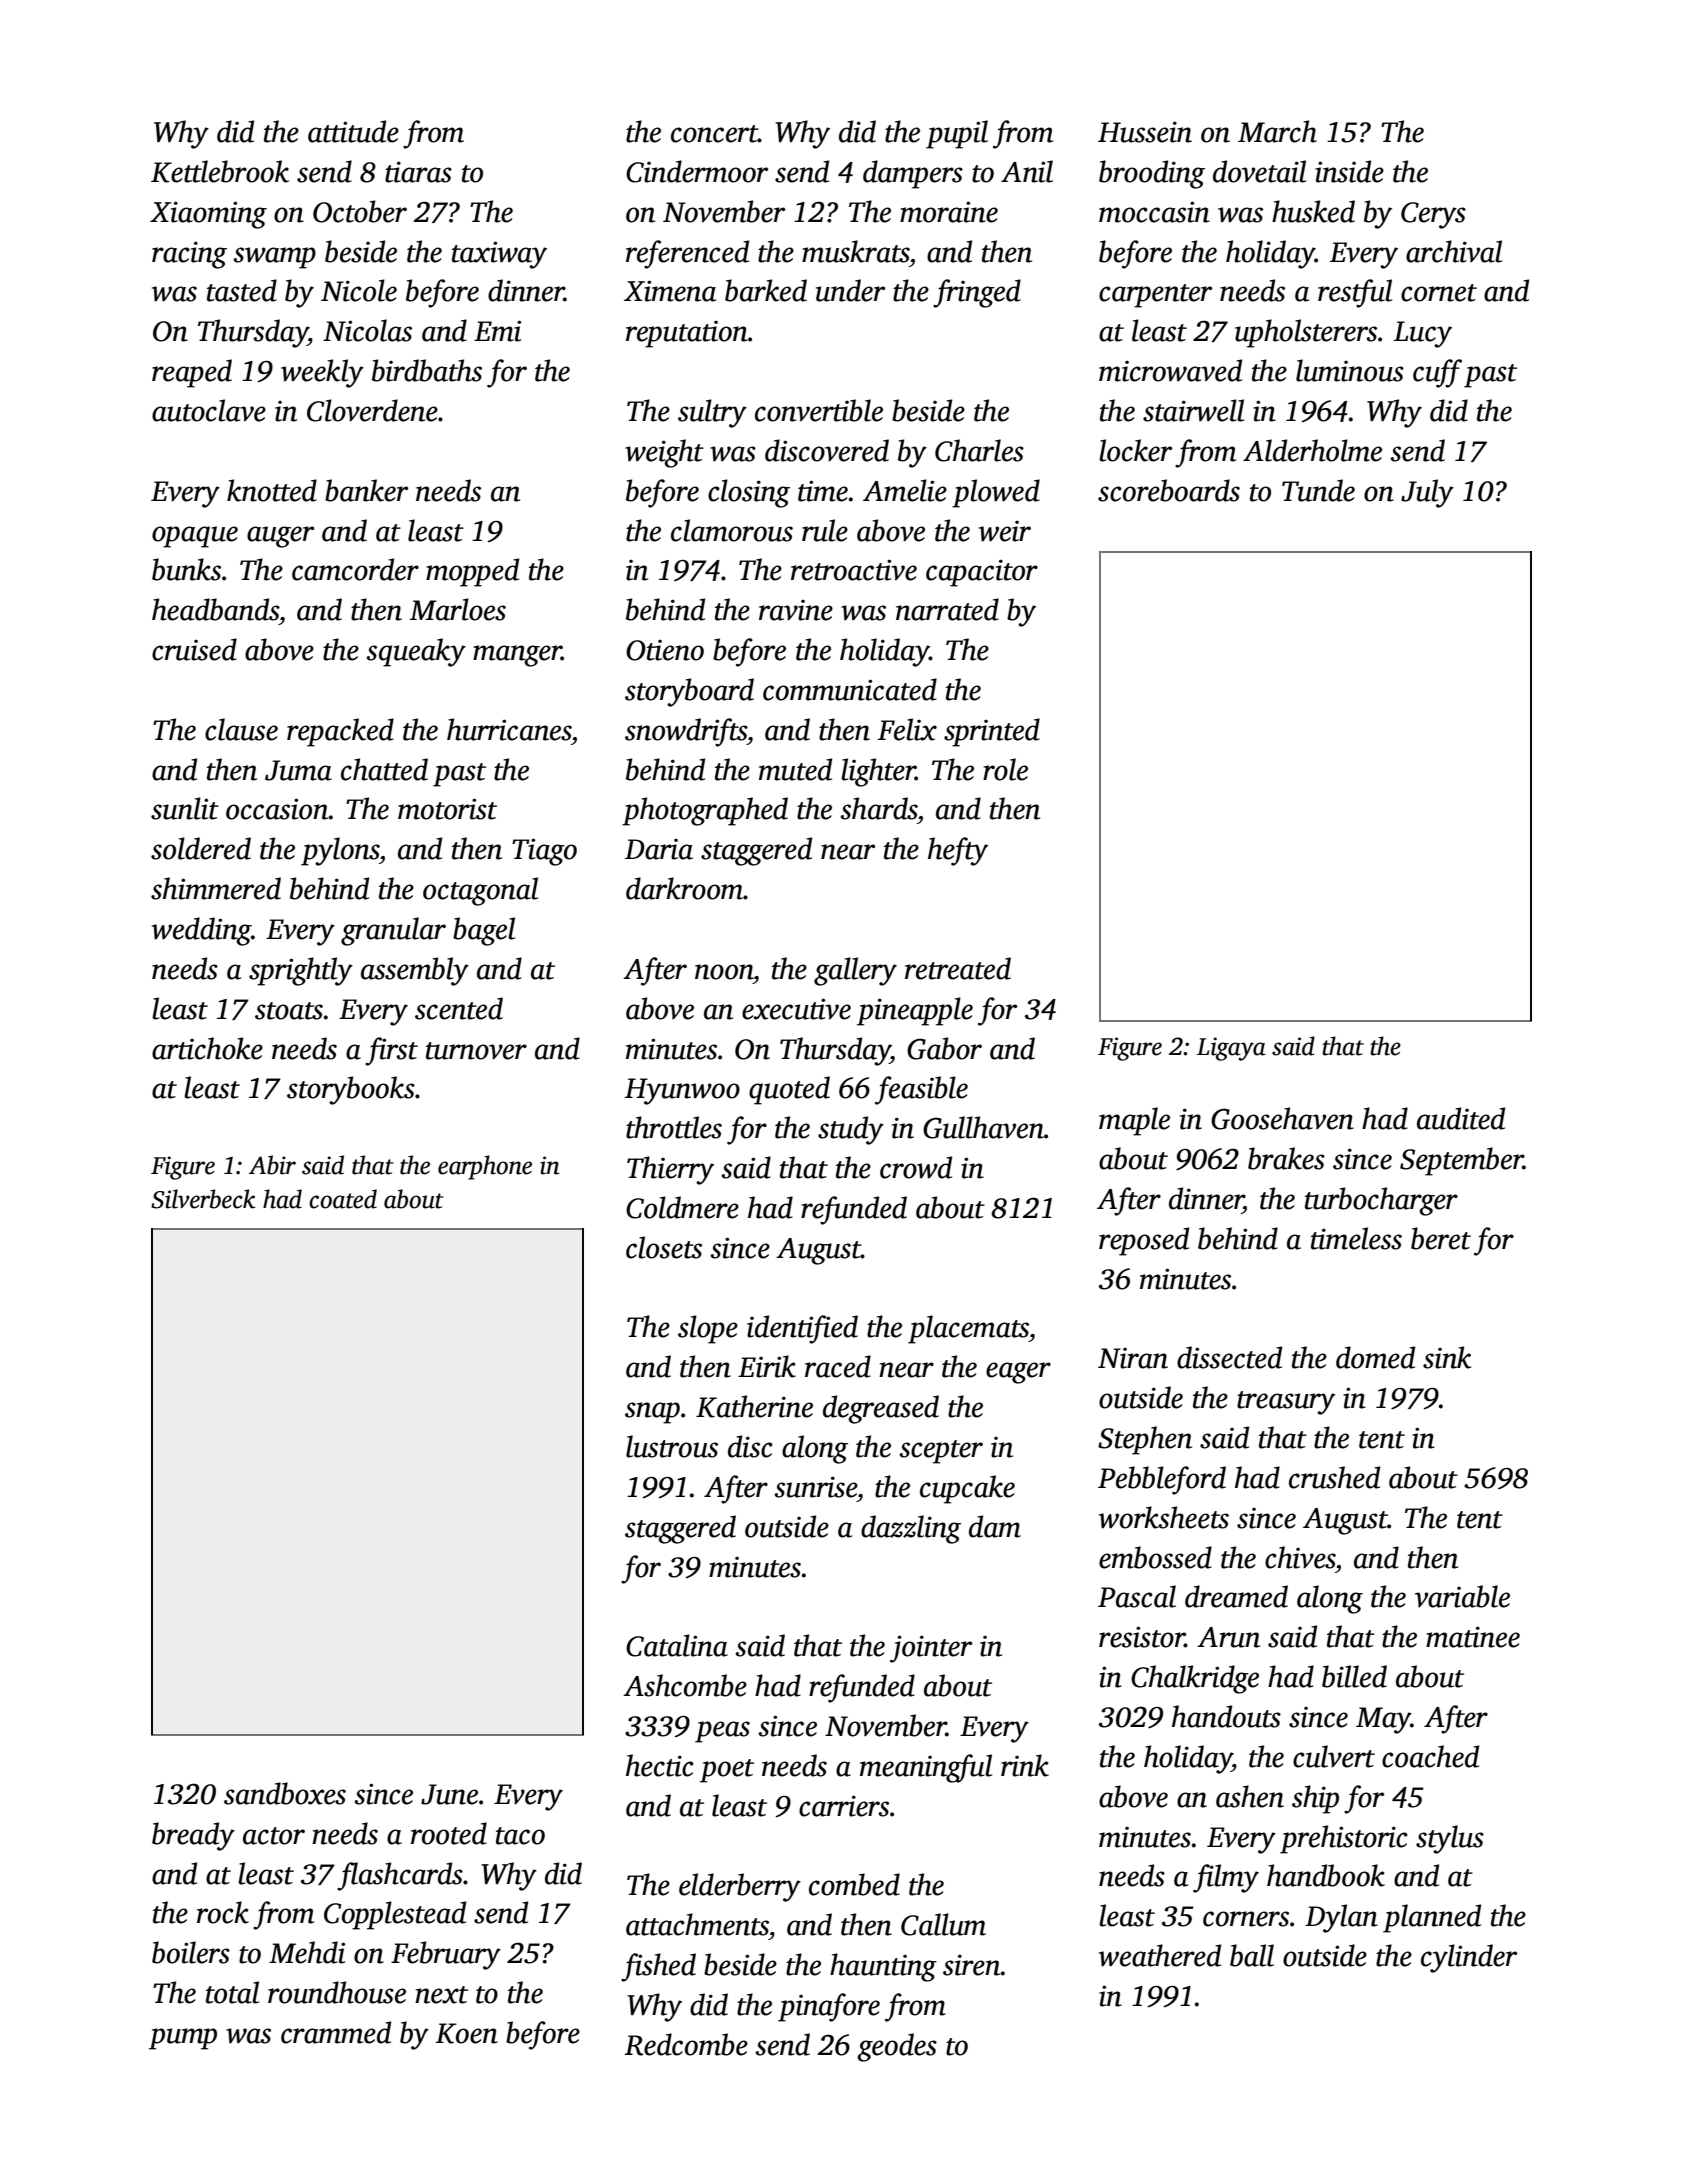  I want to click on Redcombe, so click(686, 2044).
